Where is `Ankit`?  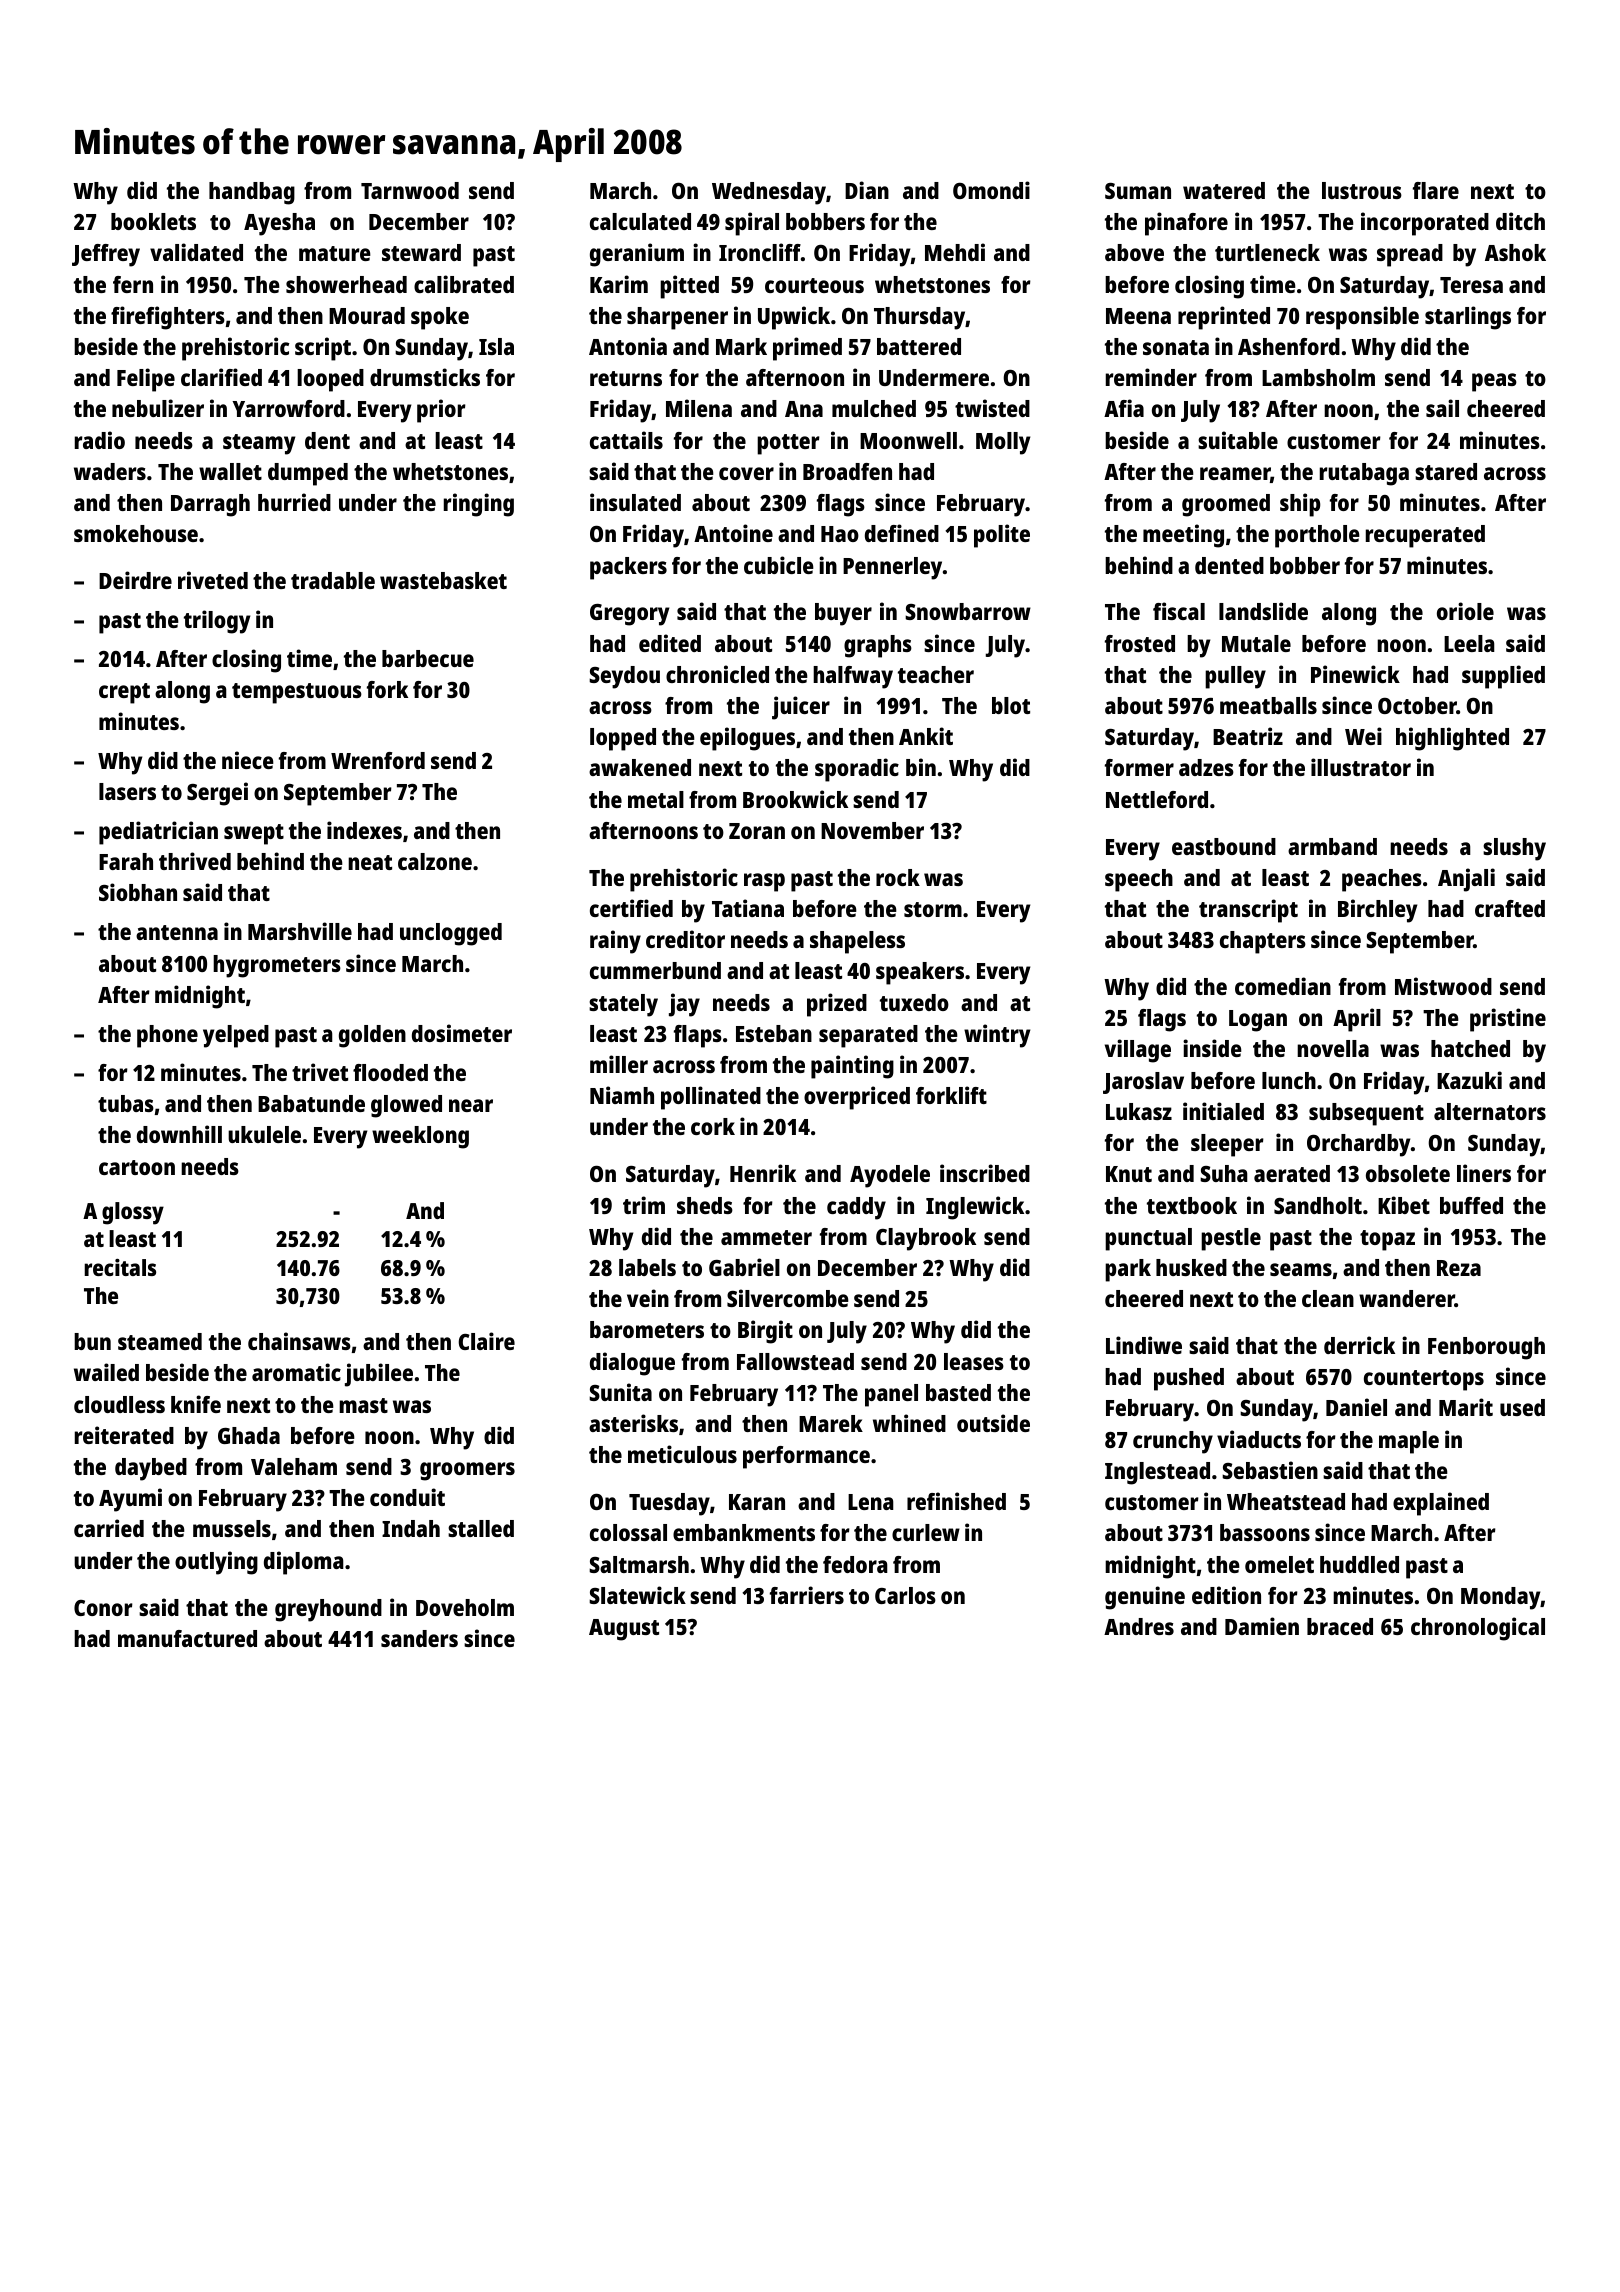
Ankit is located at coordinates (926, 736).
